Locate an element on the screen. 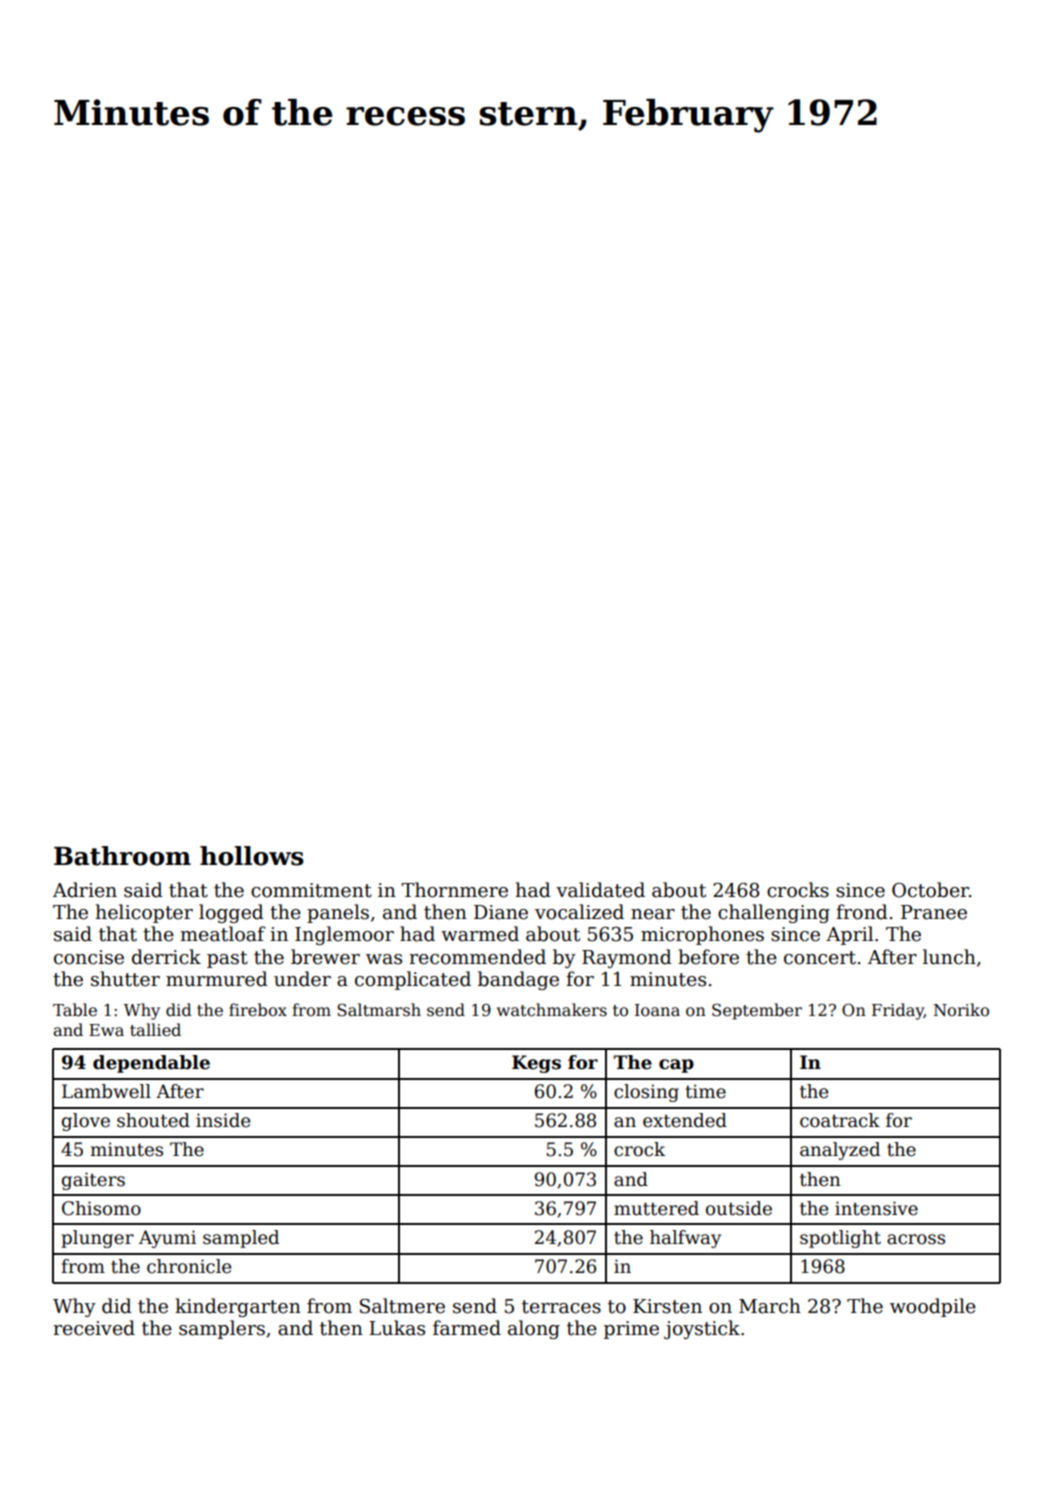 The image size is (1053, 1495). cap is located at coordinates (676, 1066).
